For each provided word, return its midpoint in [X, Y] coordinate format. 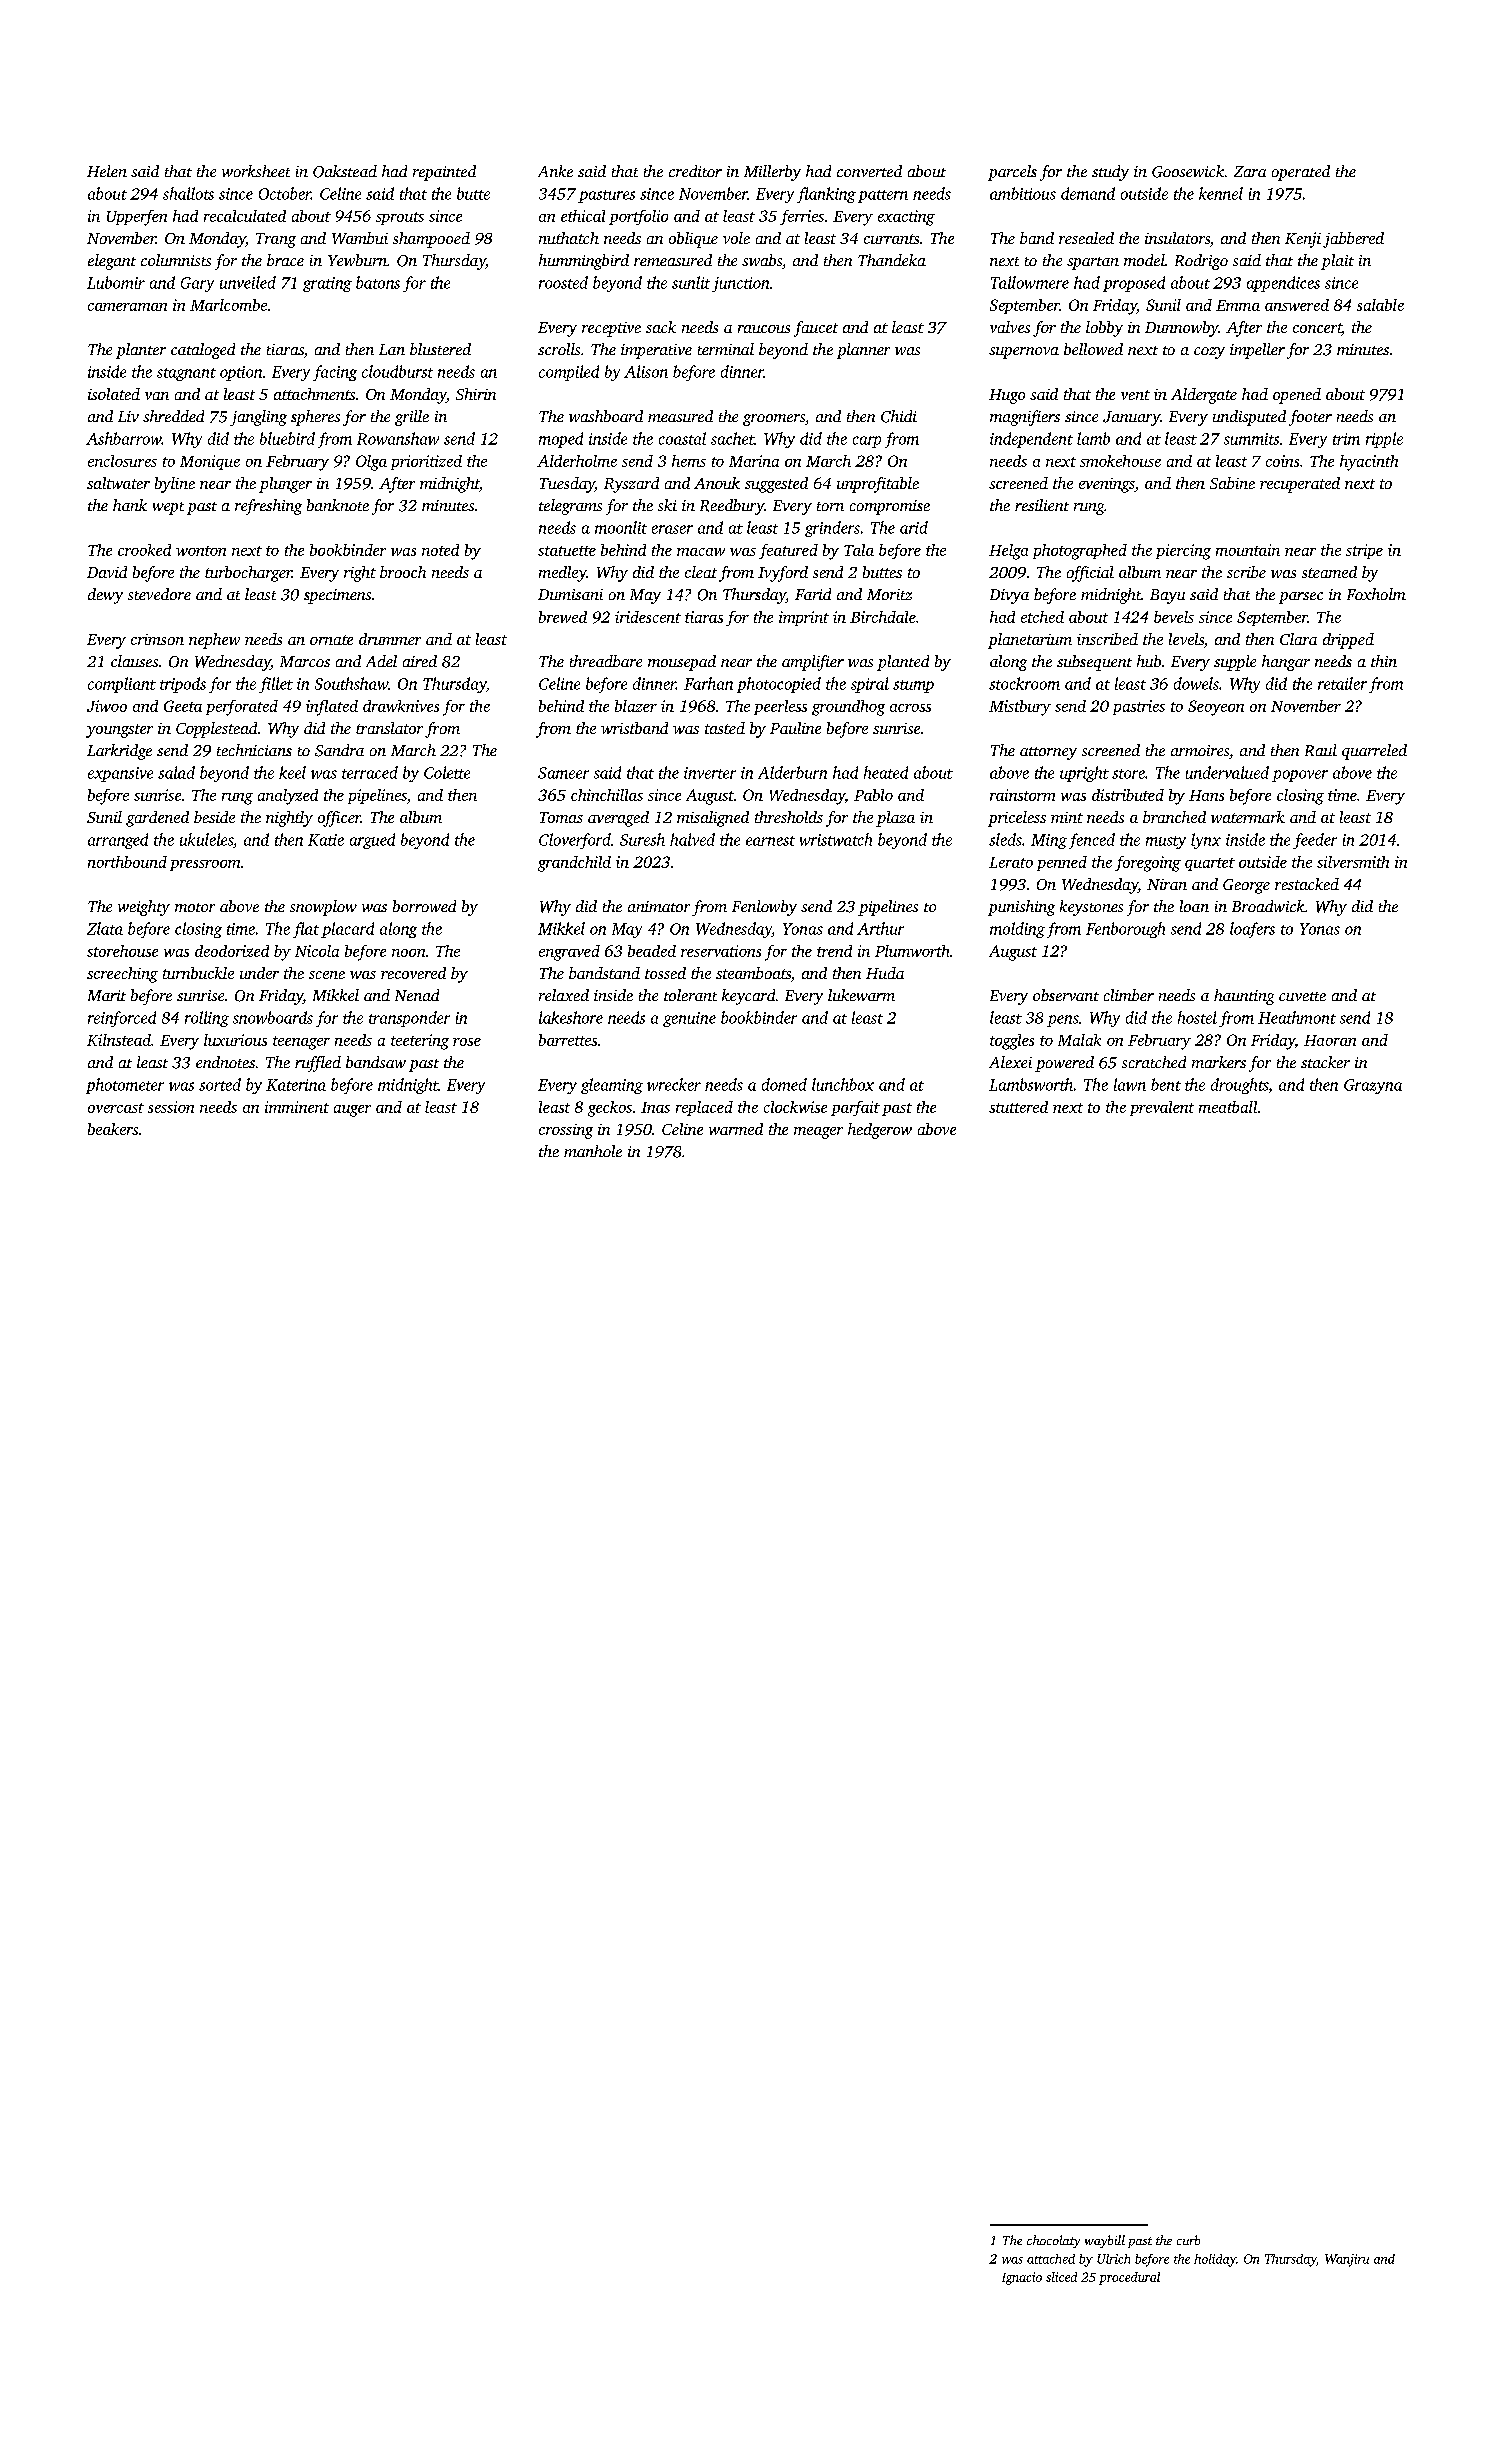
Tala [859, 550]
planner [863, 351]
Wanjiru [1347, 2260]
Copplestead [216, 730]
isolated [114, 394]
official [1090, 574]
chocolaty [1053, 2241]
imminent [297, 1107]
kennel [1221, 193]
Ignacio [1022, 2278]
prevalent [1162, 1108]
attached [1051, 2259]
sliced [1061, 2277]
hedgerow [880, 1131]
